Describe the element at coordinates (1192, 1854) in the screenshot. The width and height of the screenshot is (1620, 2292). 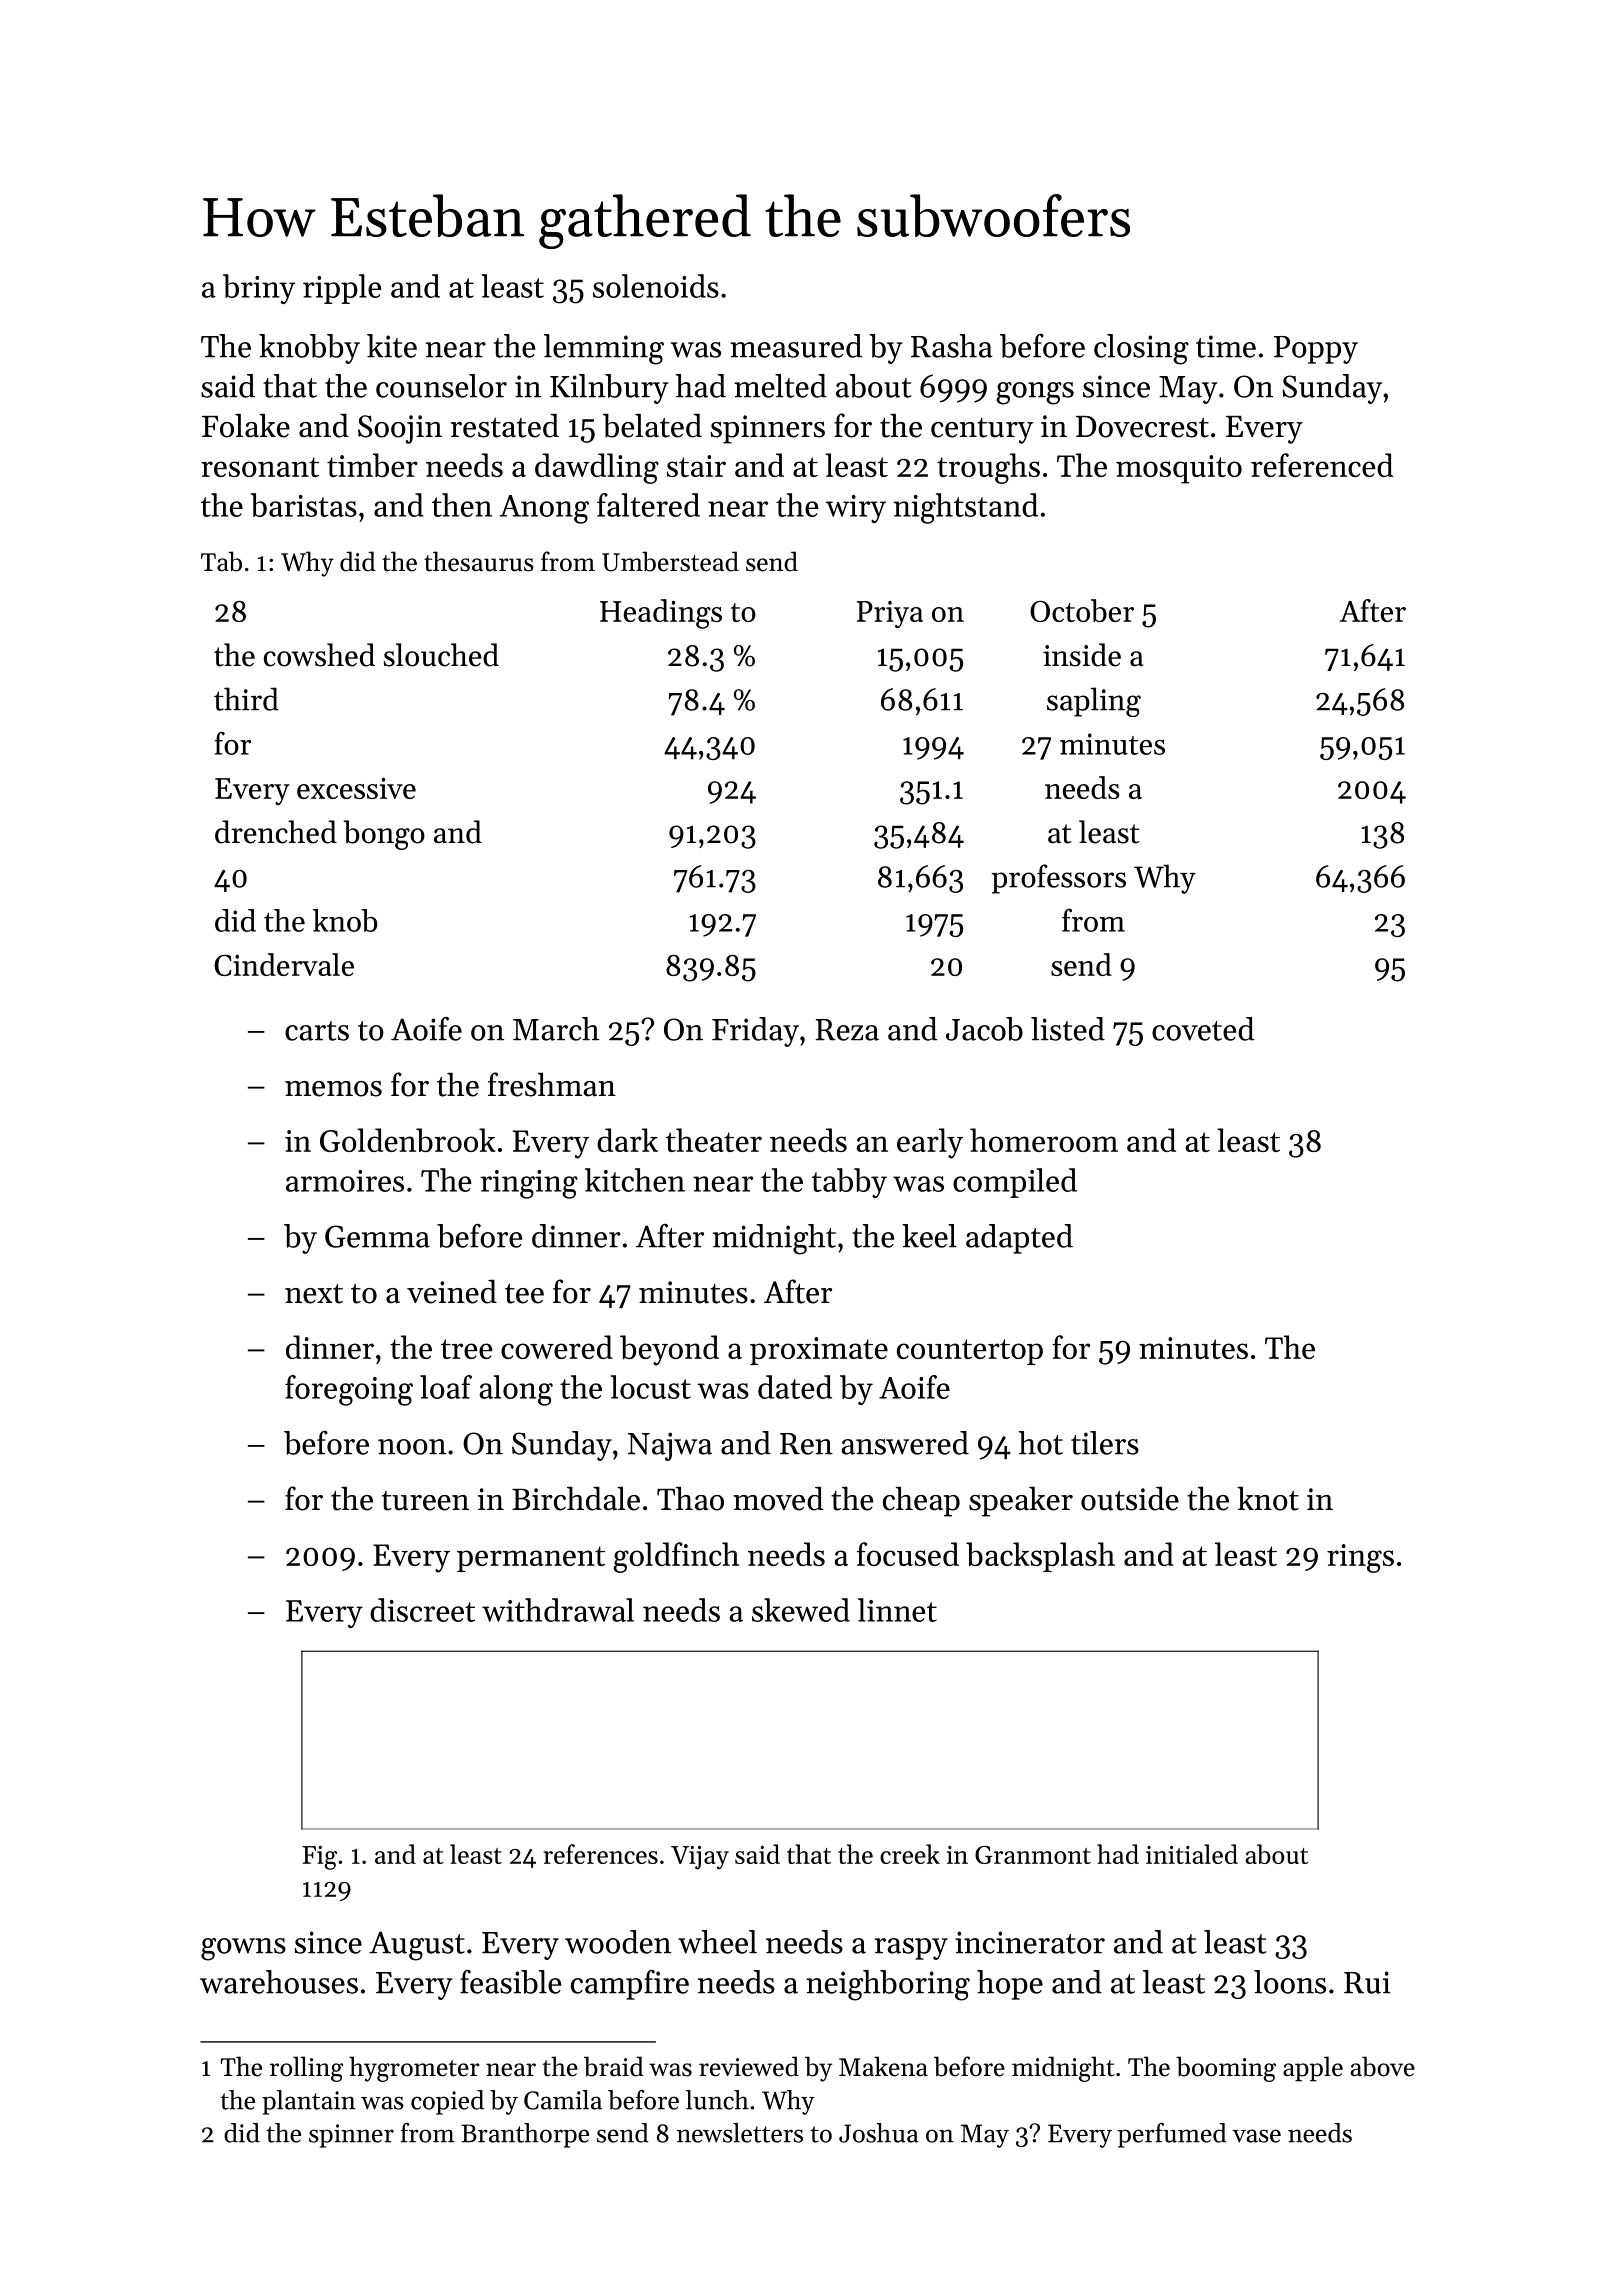
I see `initialed` at that location.
